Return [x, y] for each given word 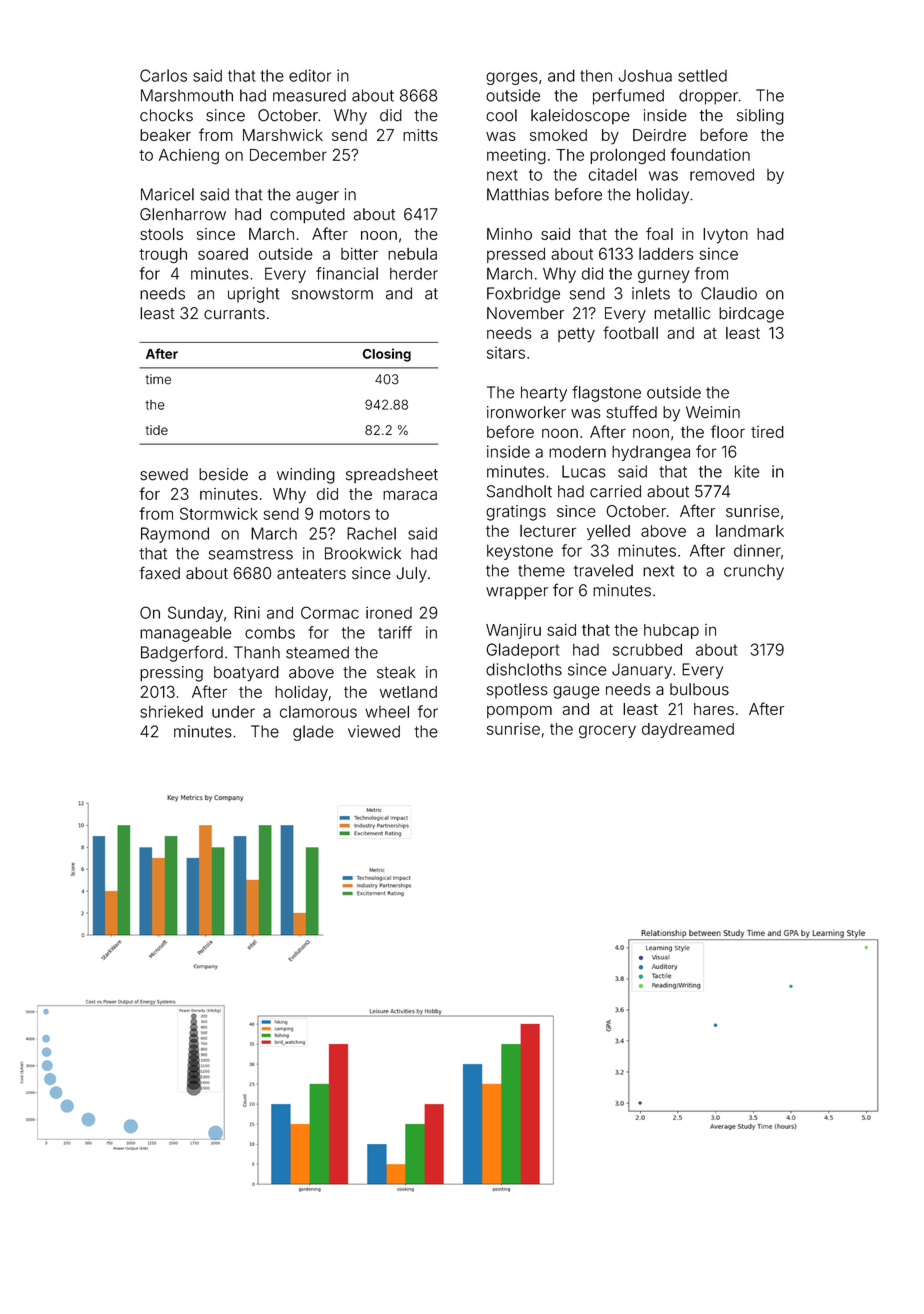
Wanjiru [513, 631]
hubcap [671, 631]
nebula [412, 253]
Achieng [189, 156]
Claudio [729, 293]
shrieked [171, 711]
